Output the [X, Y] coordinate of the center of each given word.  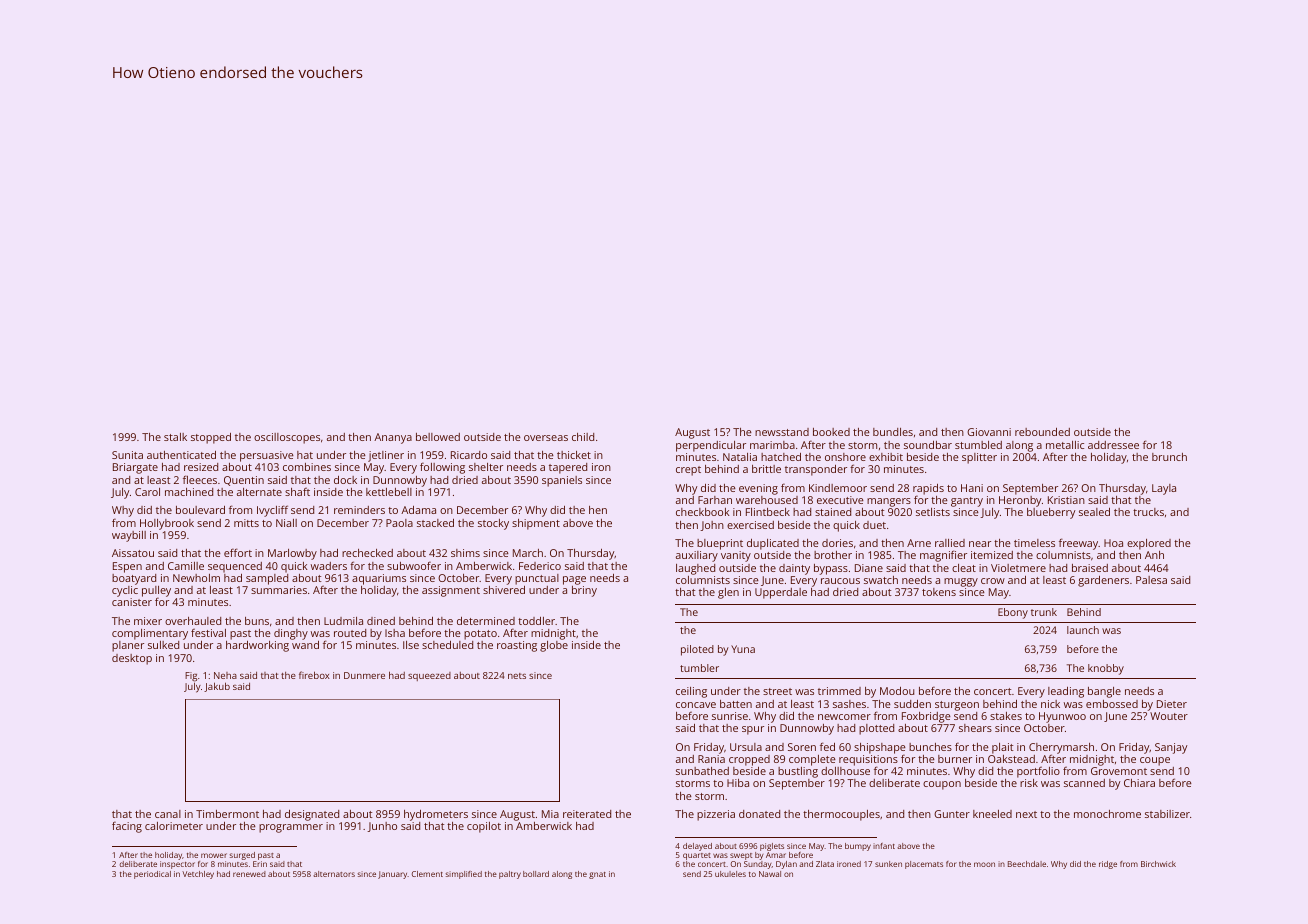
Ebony [1013, 613]
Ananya [393, 438]
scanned [1084, 783]
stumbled [978, 445]
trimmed [839, 691]
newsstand [782, 432]
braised [1090, 568]
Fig [191, 677]
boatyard [134, 579]
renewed [249, 874]
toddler [536, 621]
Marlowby [292, 554]
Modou [897, 691]
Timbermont [227, 814]
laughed [695, 569]
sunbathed [702, 771]
